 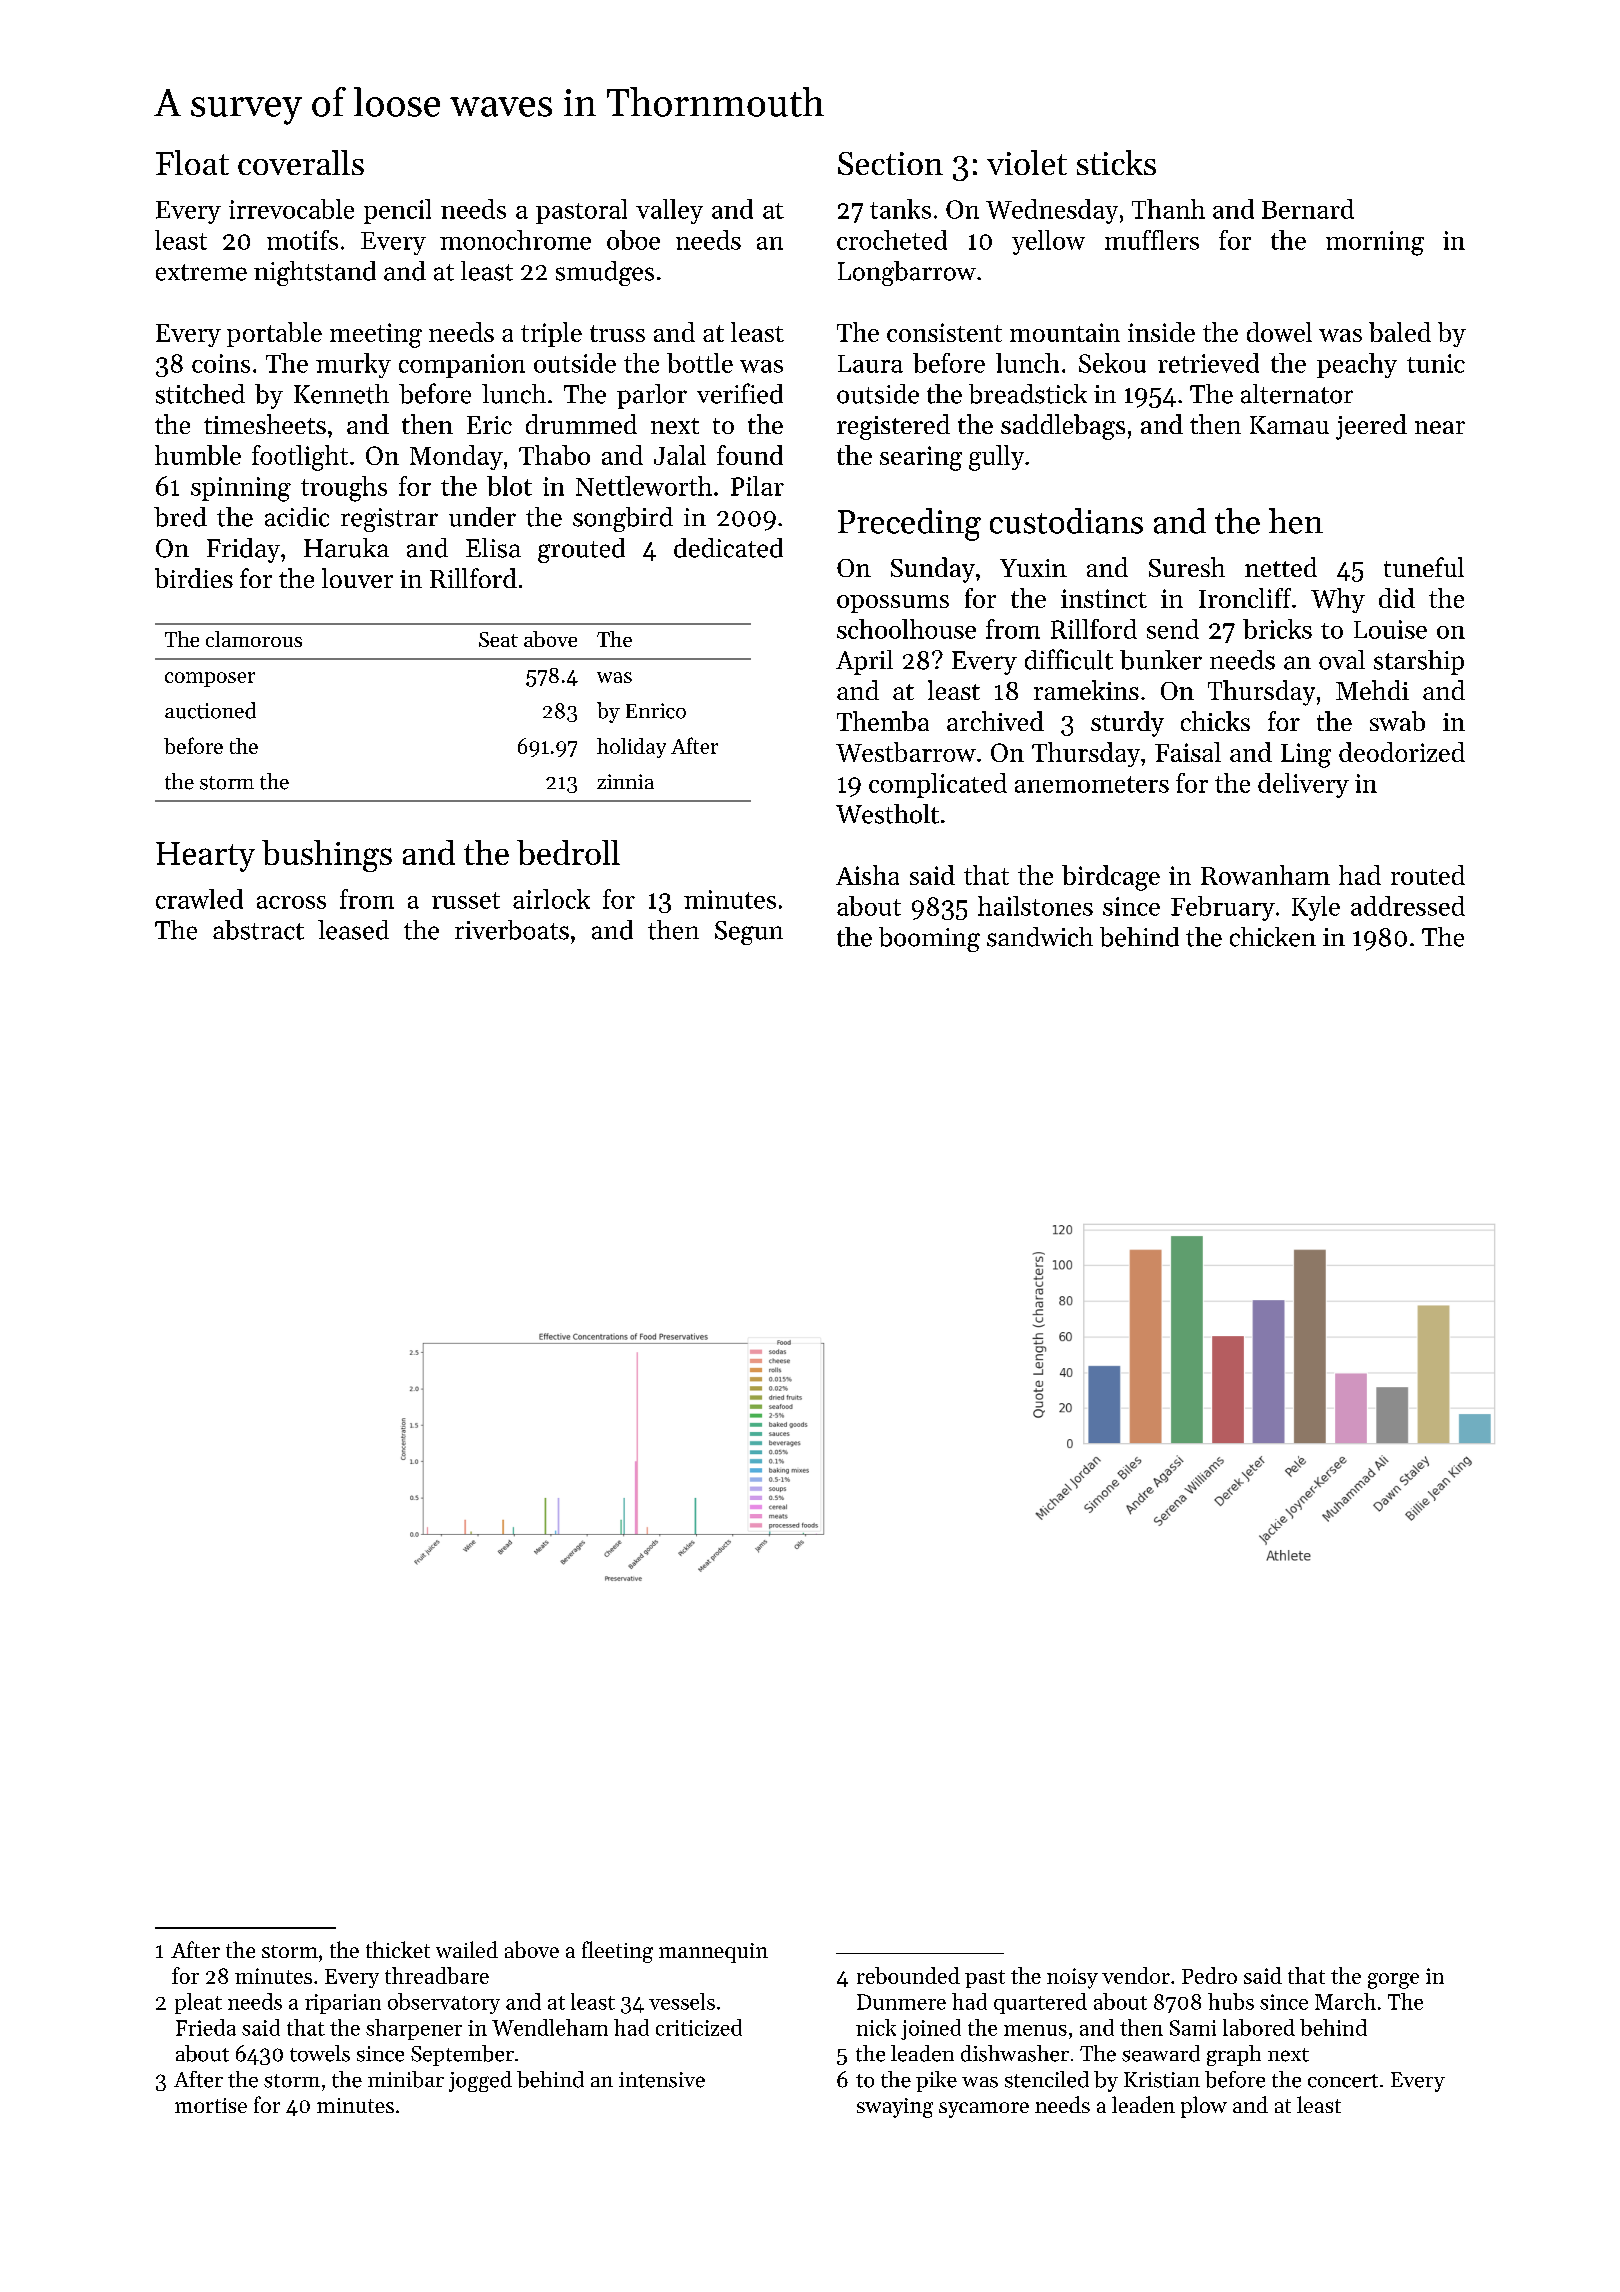 I want to click on Pedro, so click(x=1209, y=1975).
